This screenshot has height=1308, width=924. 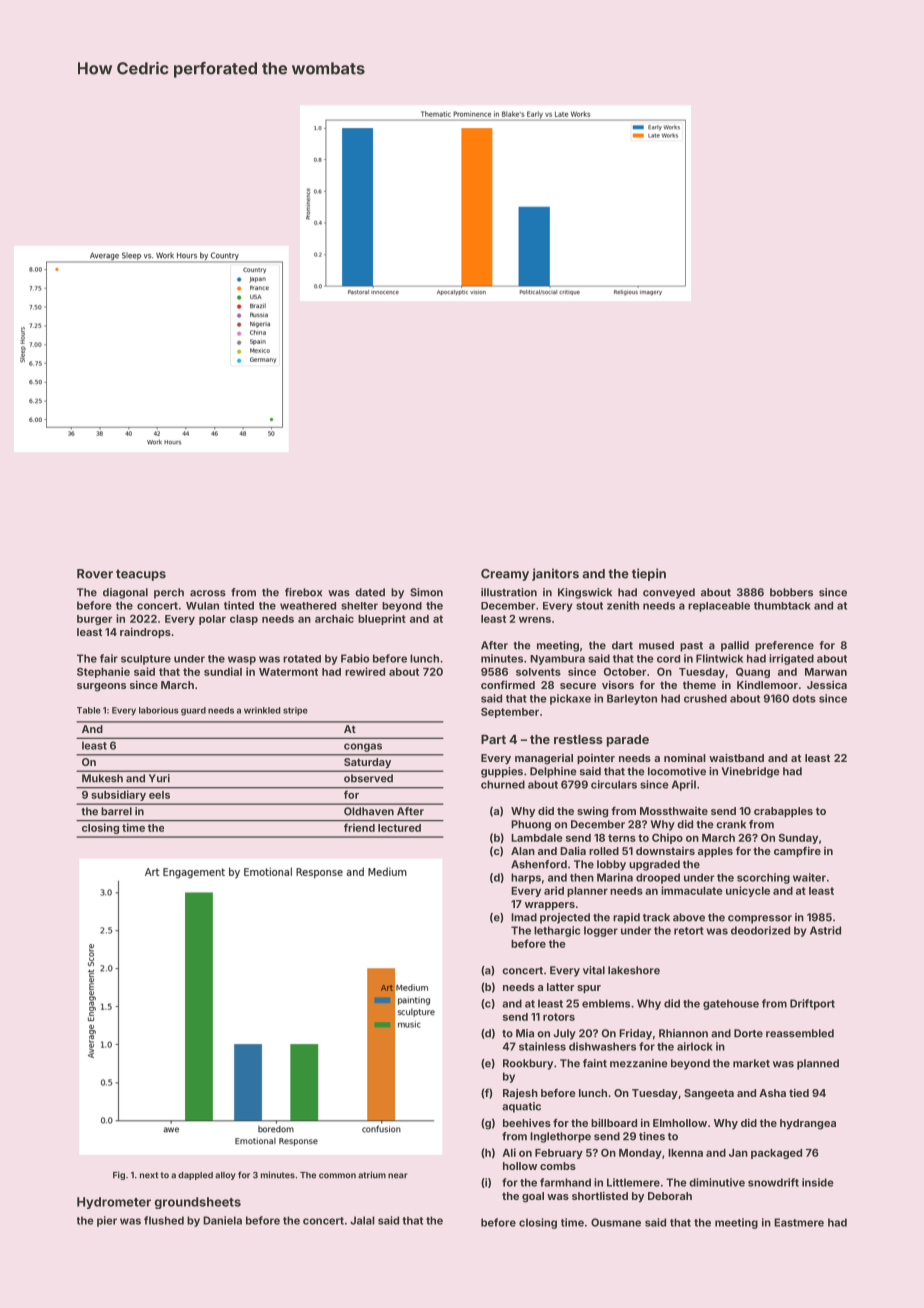 I want to click on Jalal, so click(x=362, y=1220).
